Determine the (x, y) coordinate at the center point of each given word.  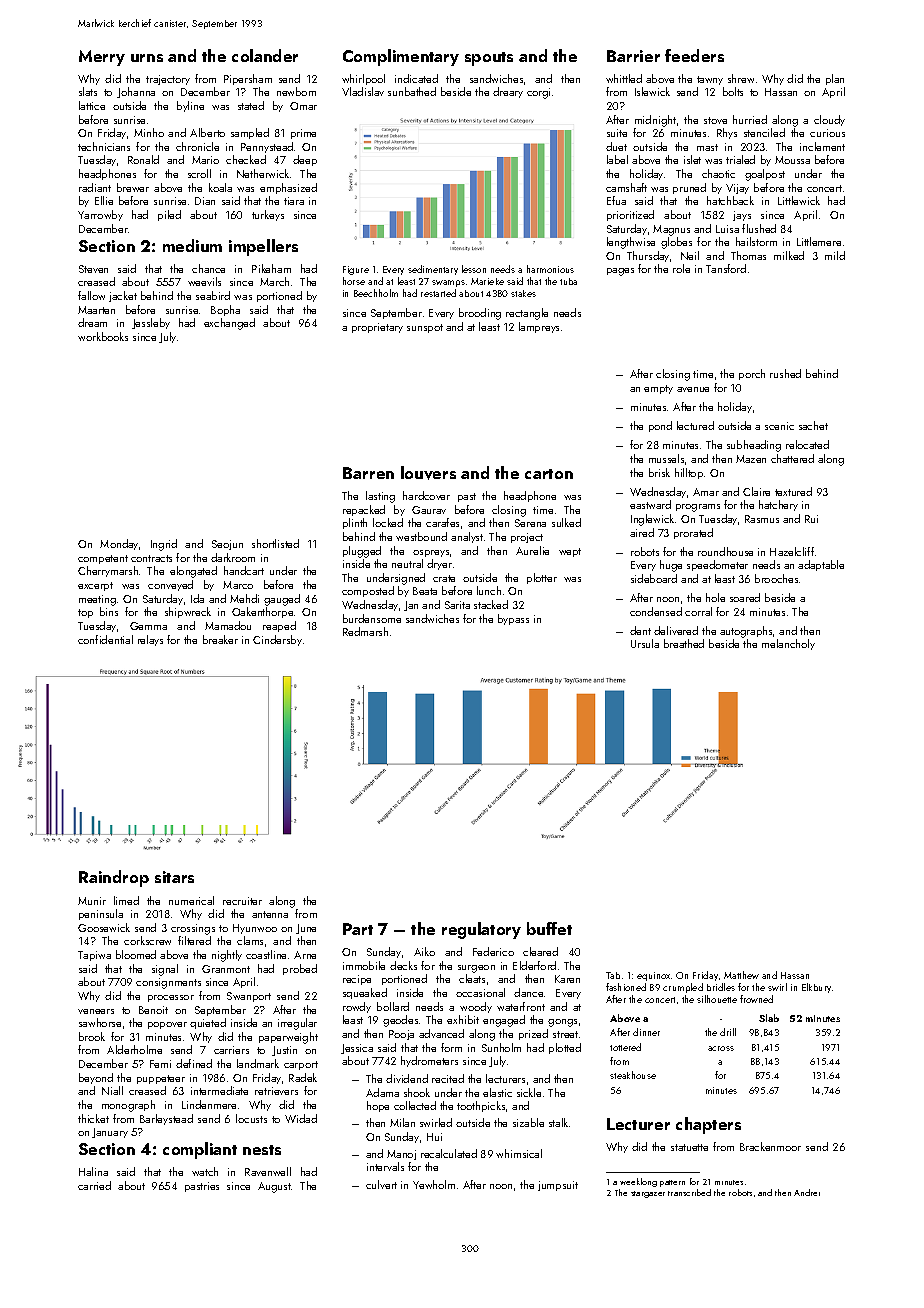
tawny (710, 80)
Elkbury (816, 988)
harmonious (550, 269)
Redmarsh (365, 631)
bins (109, 611)
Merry (102, 58)
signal (165, 970)
